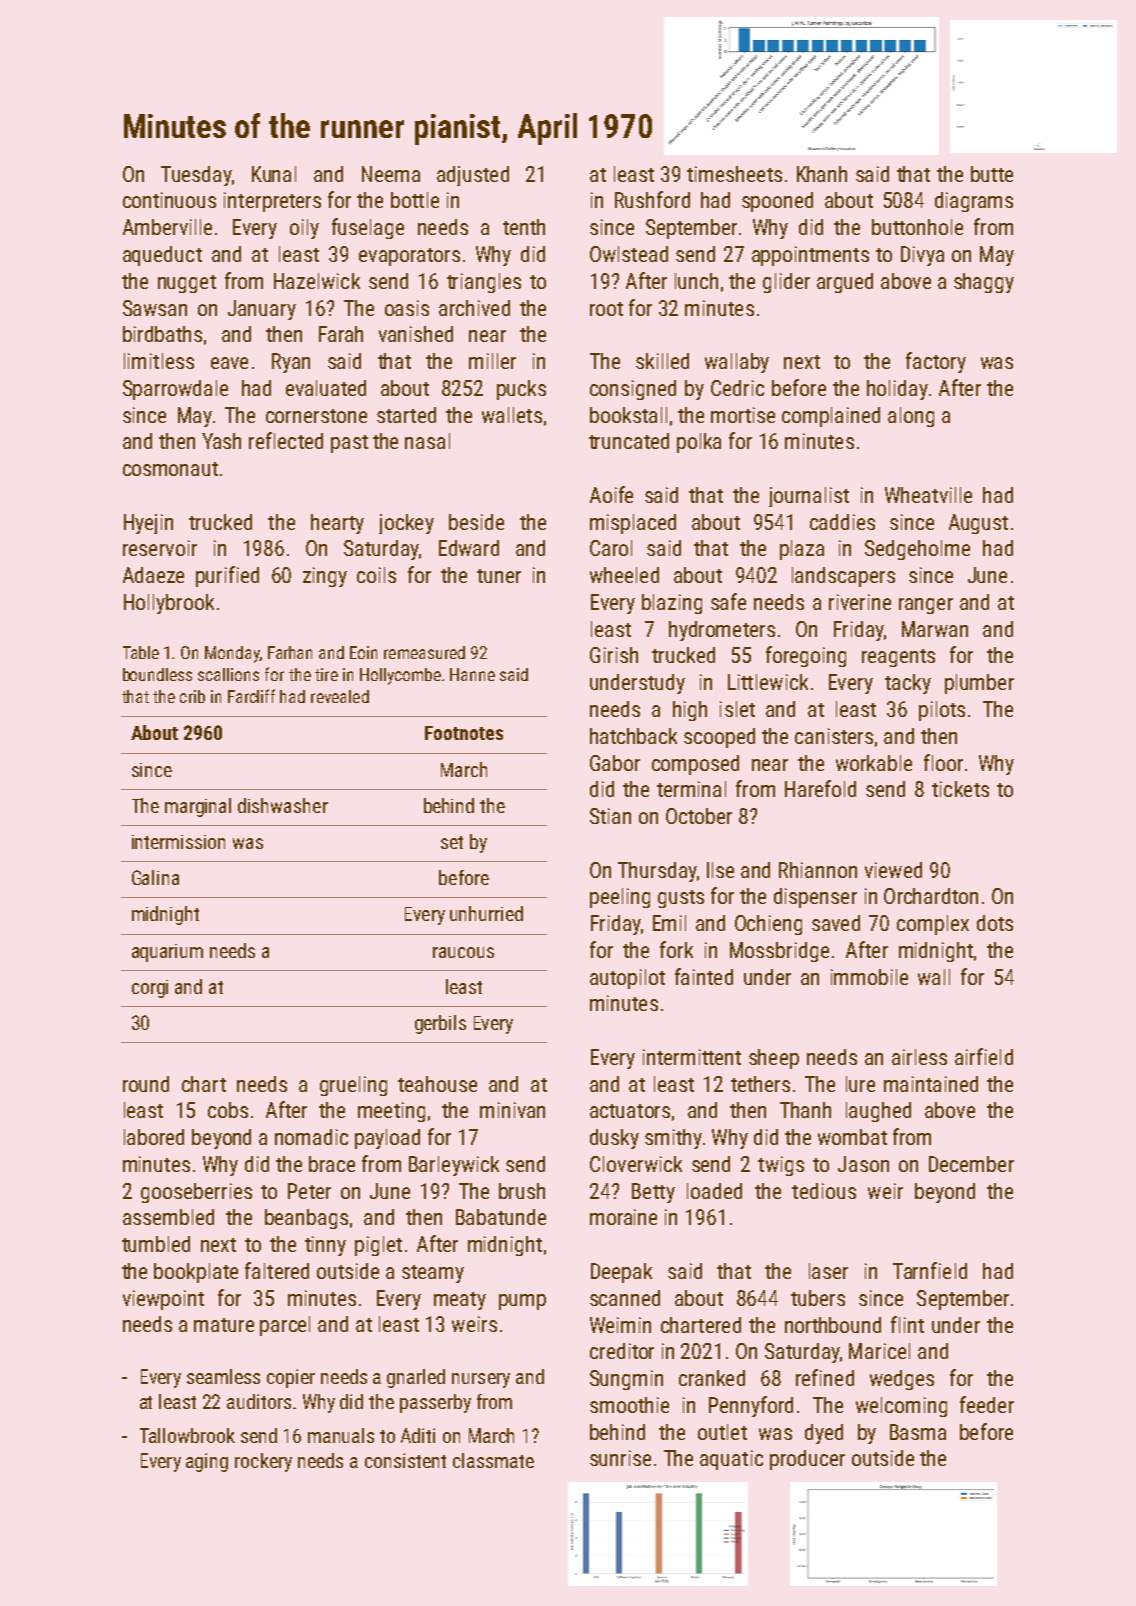  Describe the element at coordinates (928, 495) in the image. I see `Wheatville` at that location.
